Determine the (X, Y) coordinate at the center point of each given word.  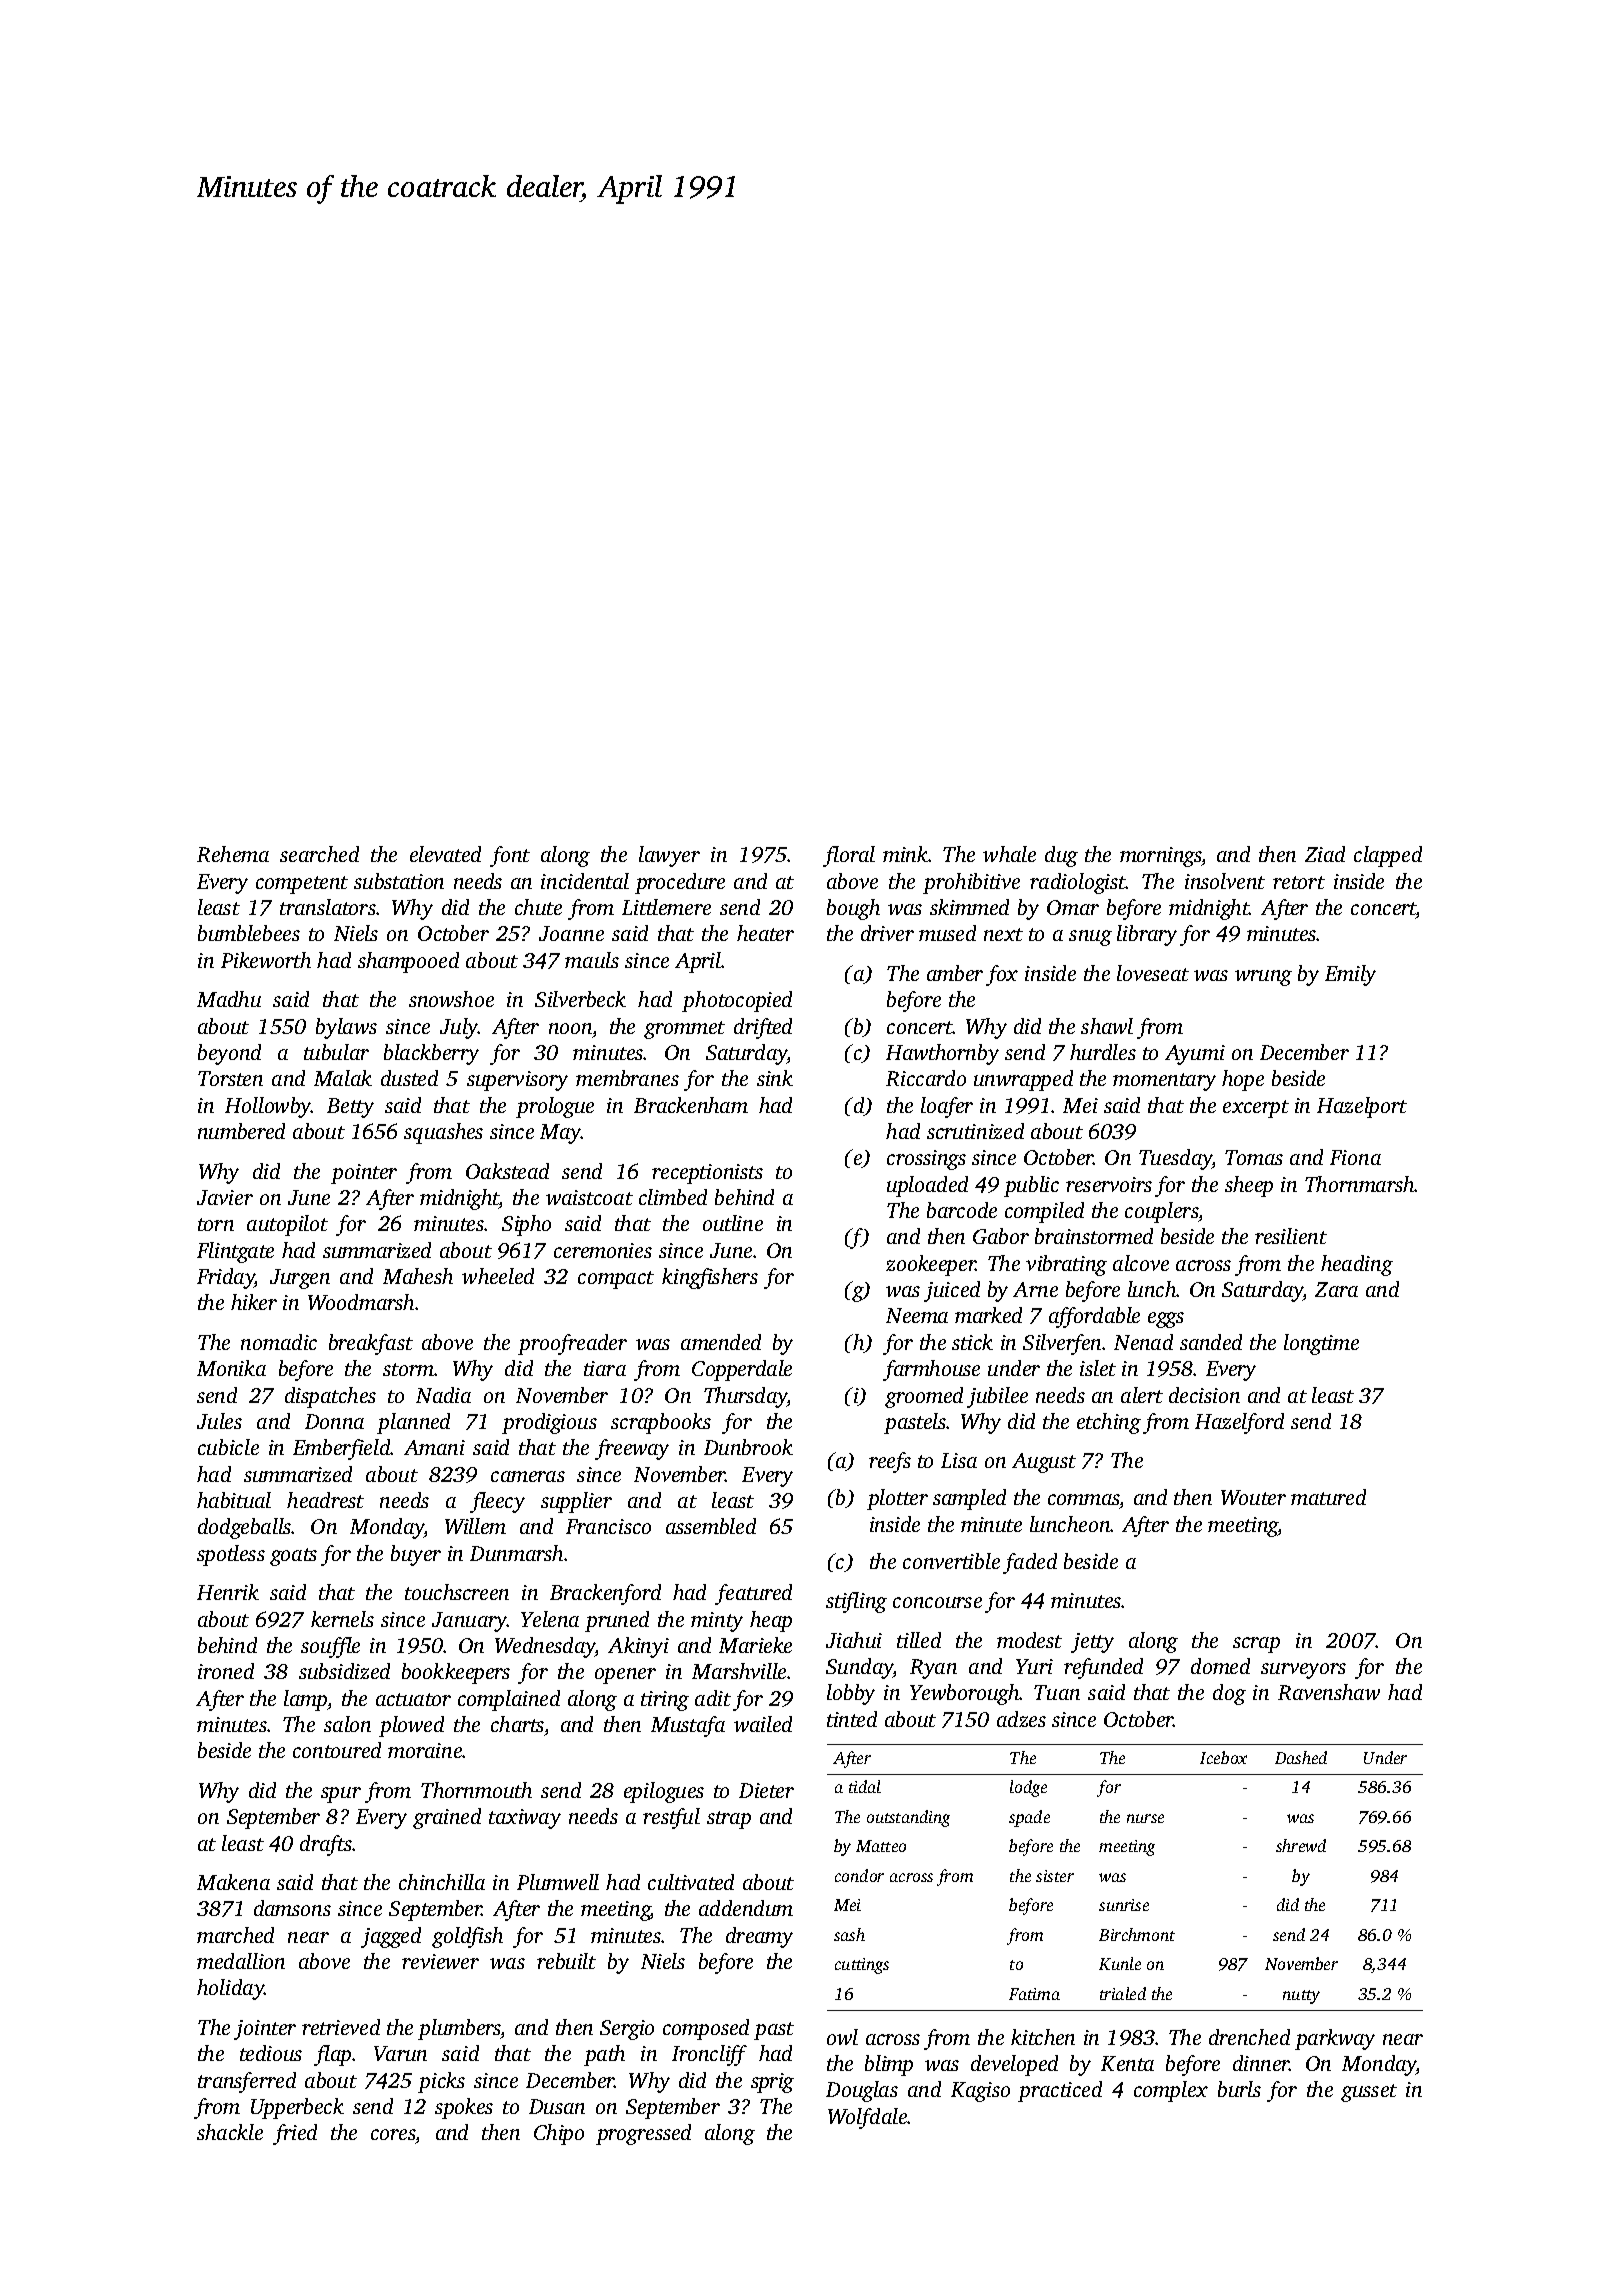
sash (849, 1934)
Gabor (1001, 1236)
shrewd (1301, 1845)
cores (393, 2136)
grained (447, 1818)
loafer (947, 1107)
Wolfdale (868, 2118)
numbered (241, 1131)
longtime (1321, 1344)
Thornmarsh (1360, 1184)
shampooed (408, 962)
